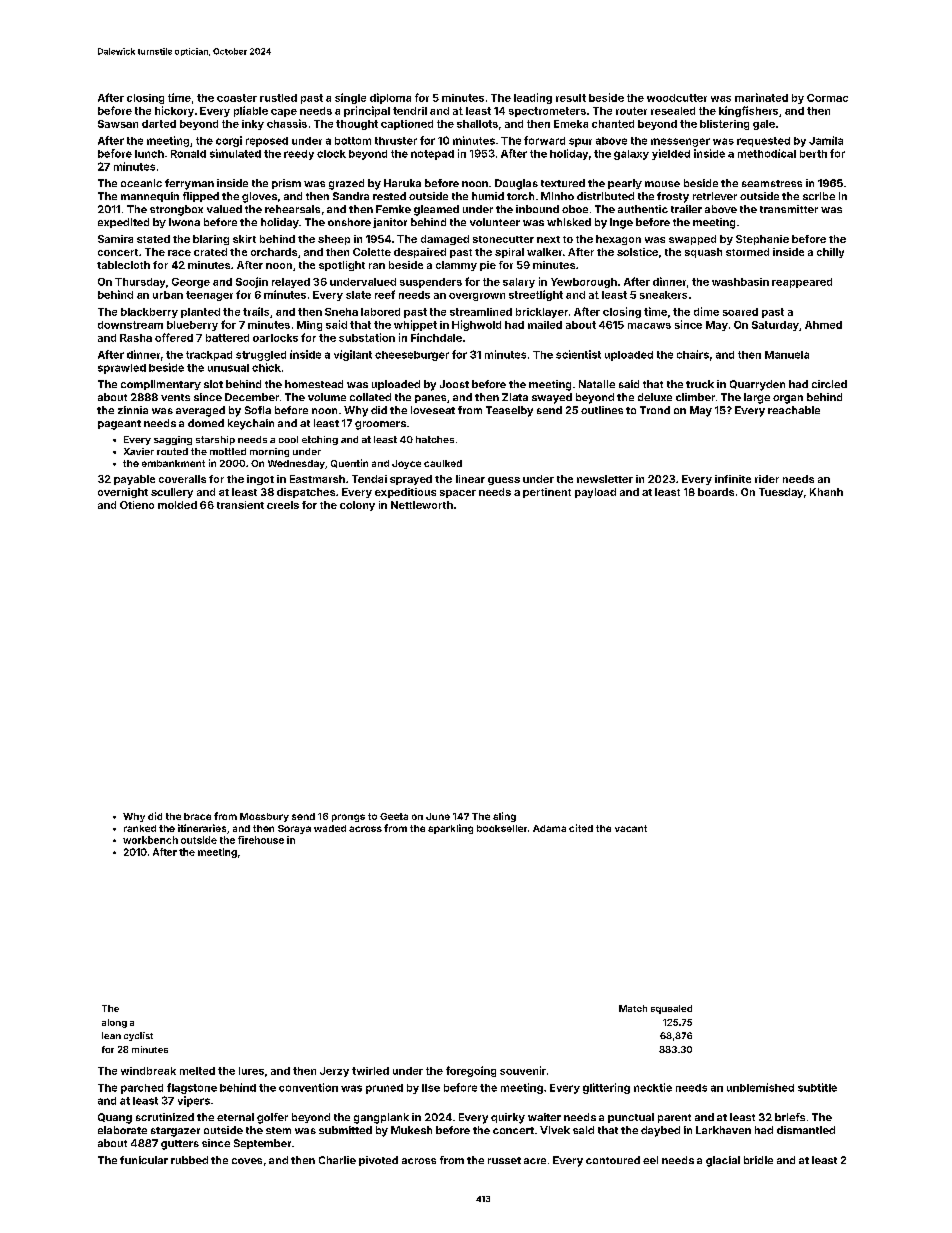  I want to click on along, so click(114, 1023).
